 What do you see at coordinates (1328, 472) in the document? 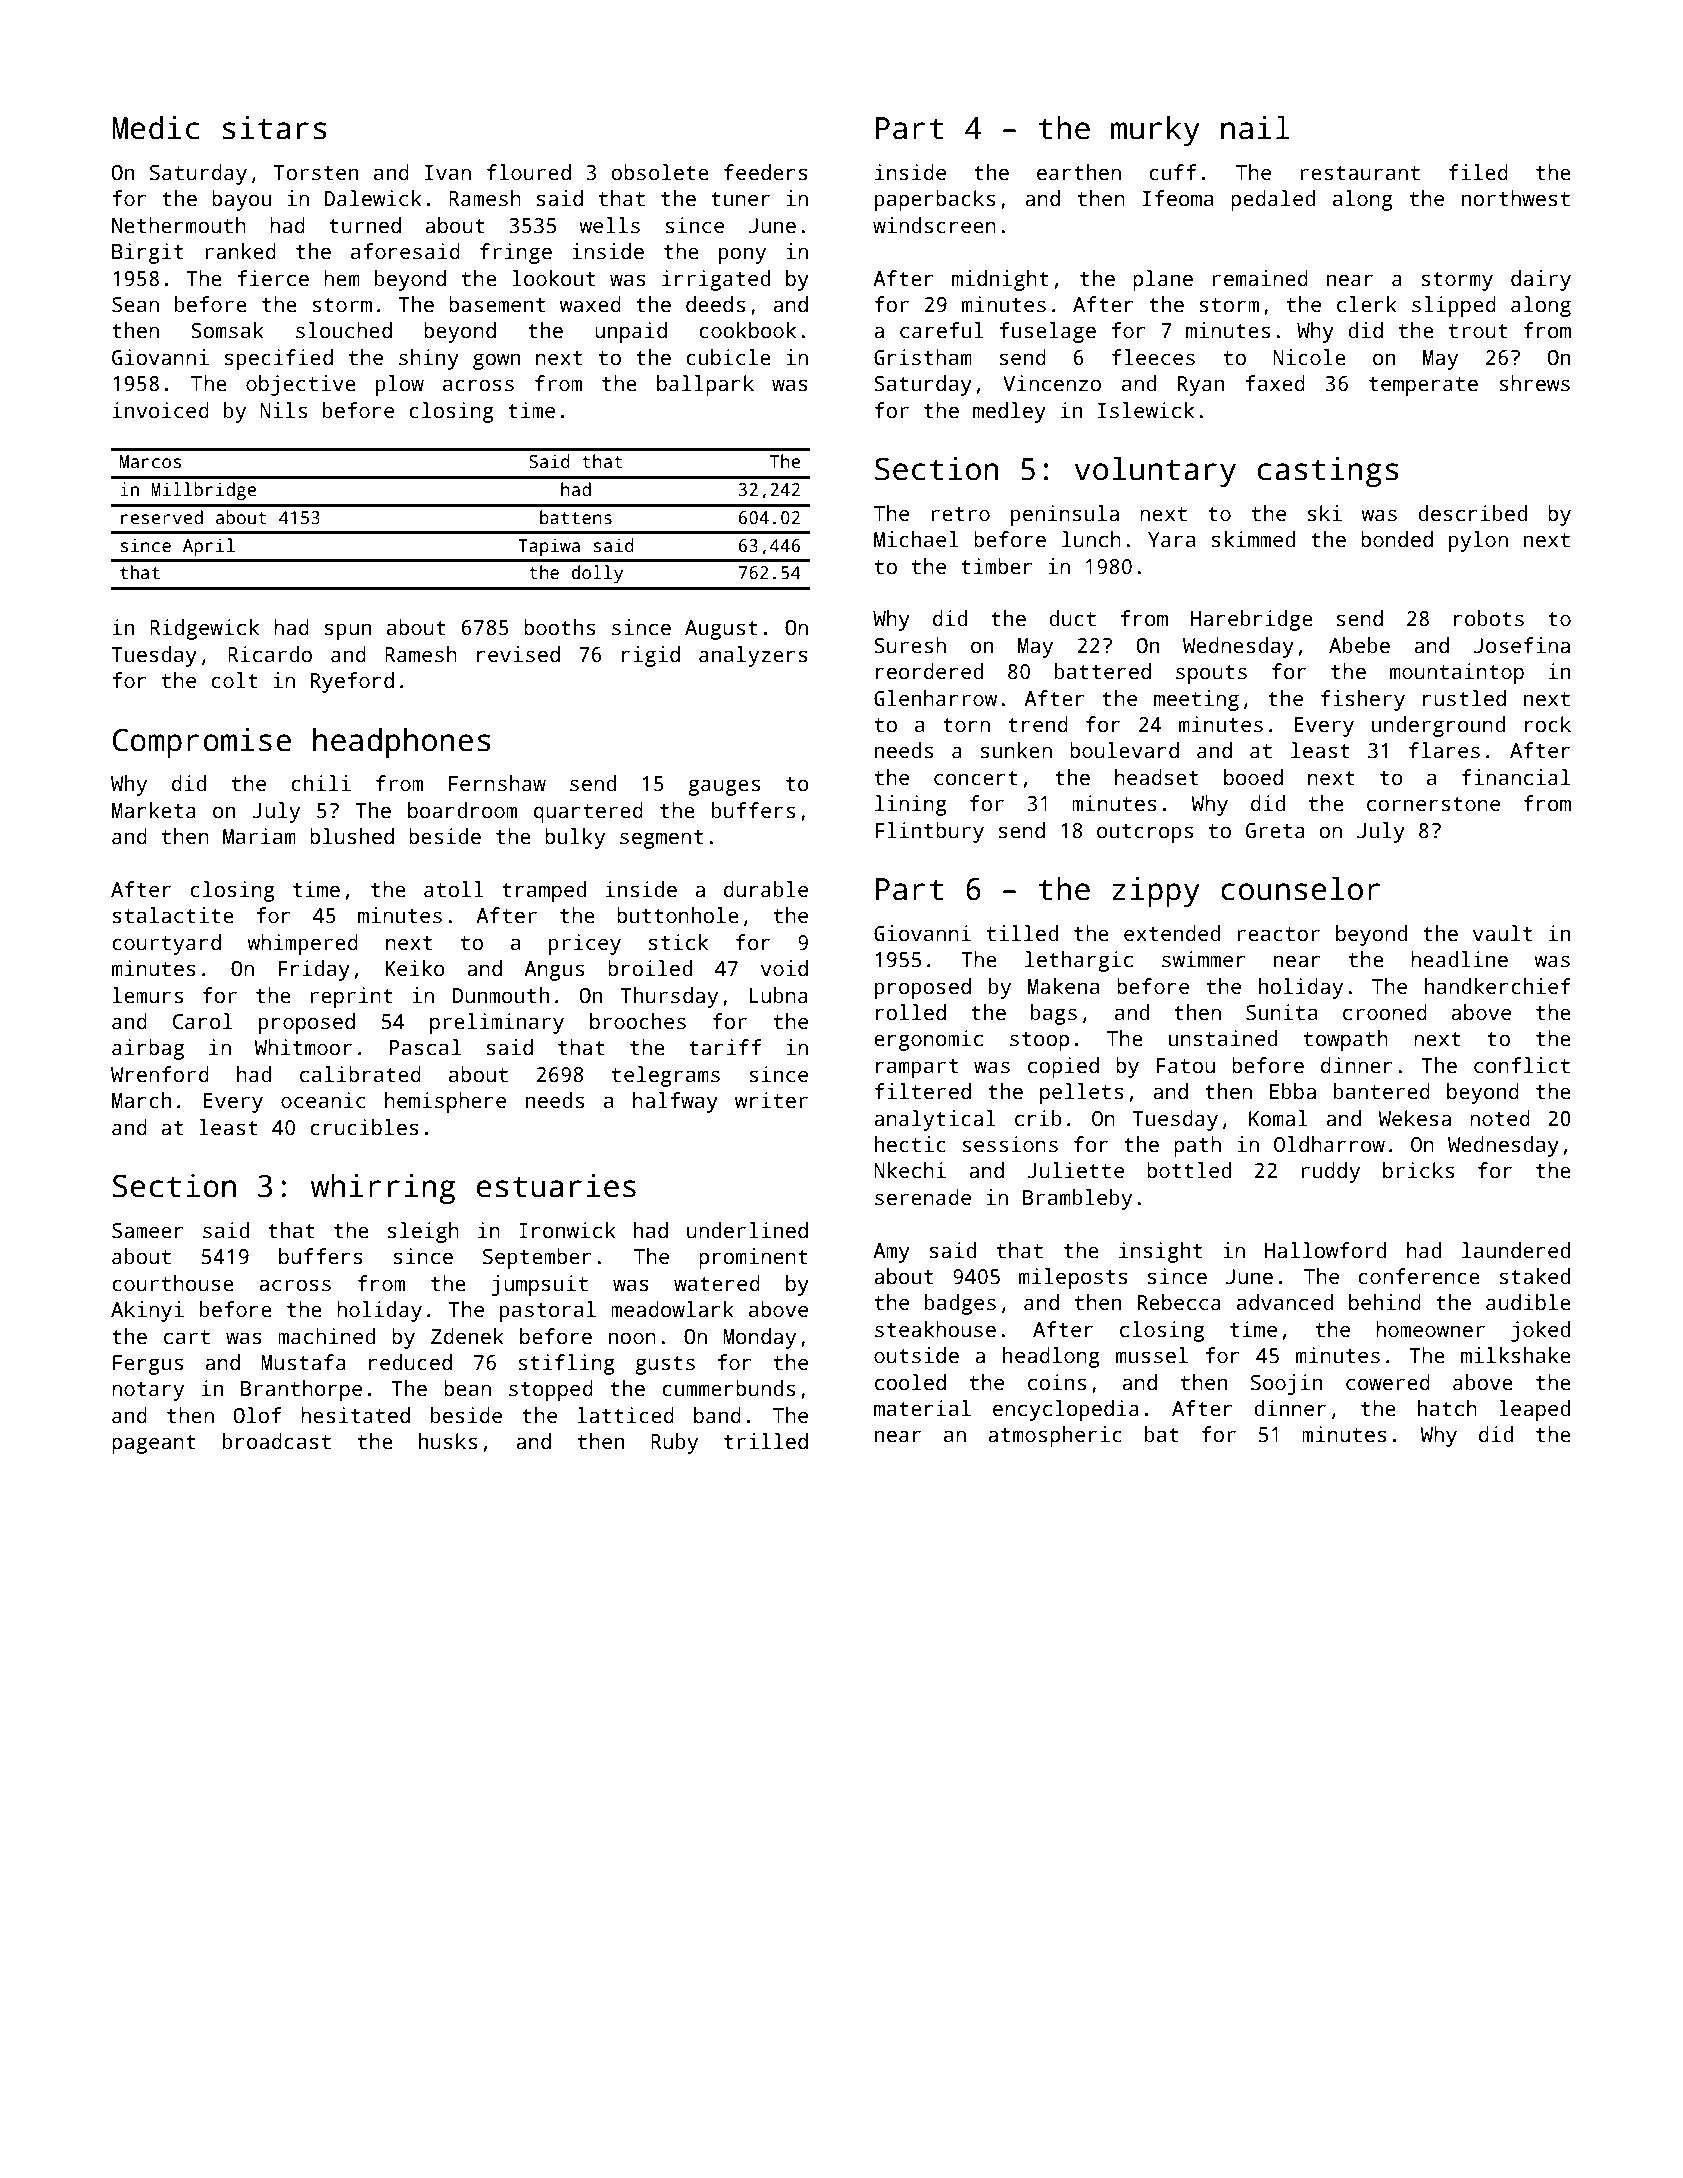
I see `castings` at bounding box center [1328, 472].
